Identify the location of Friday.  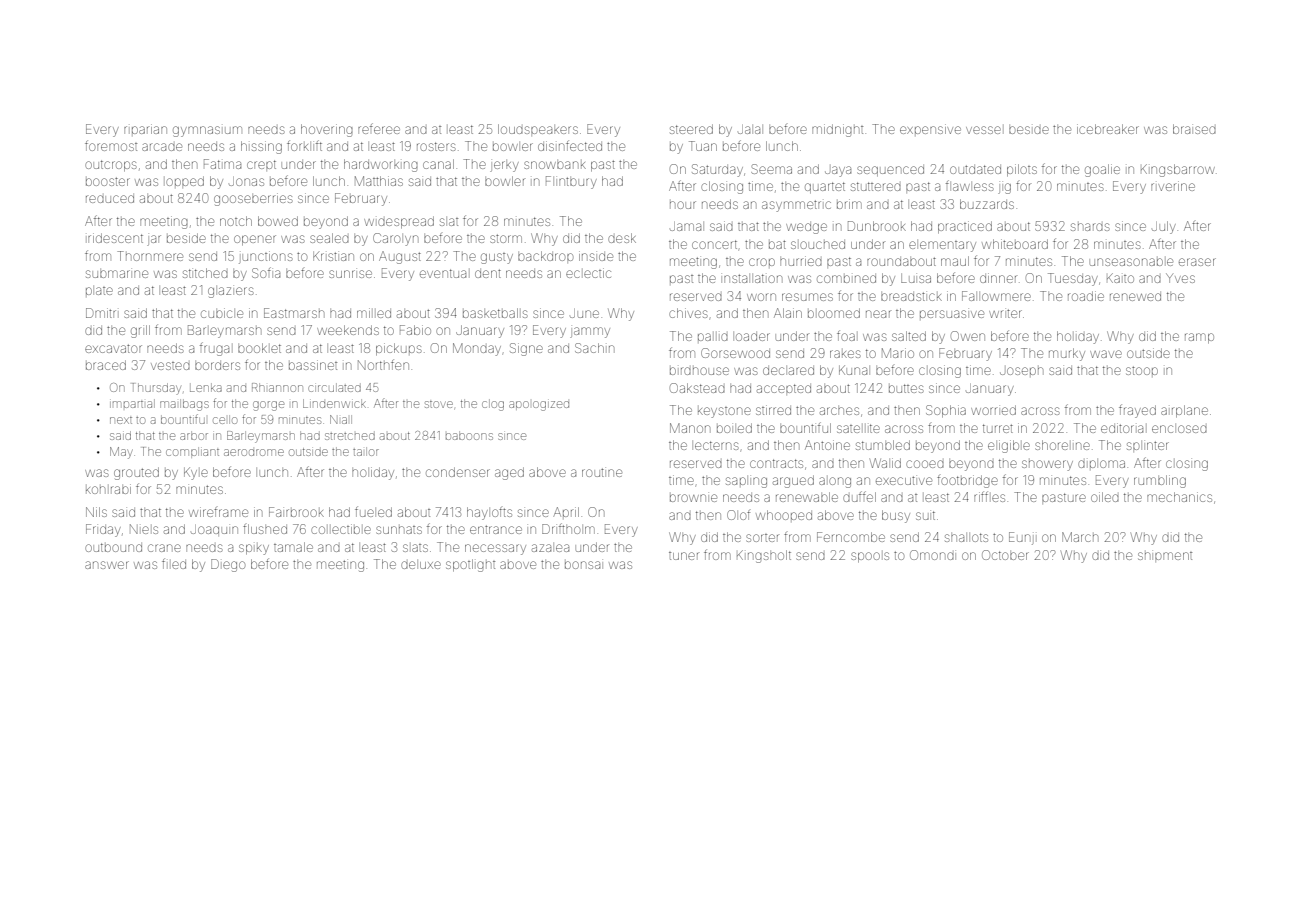
(103, 530).
